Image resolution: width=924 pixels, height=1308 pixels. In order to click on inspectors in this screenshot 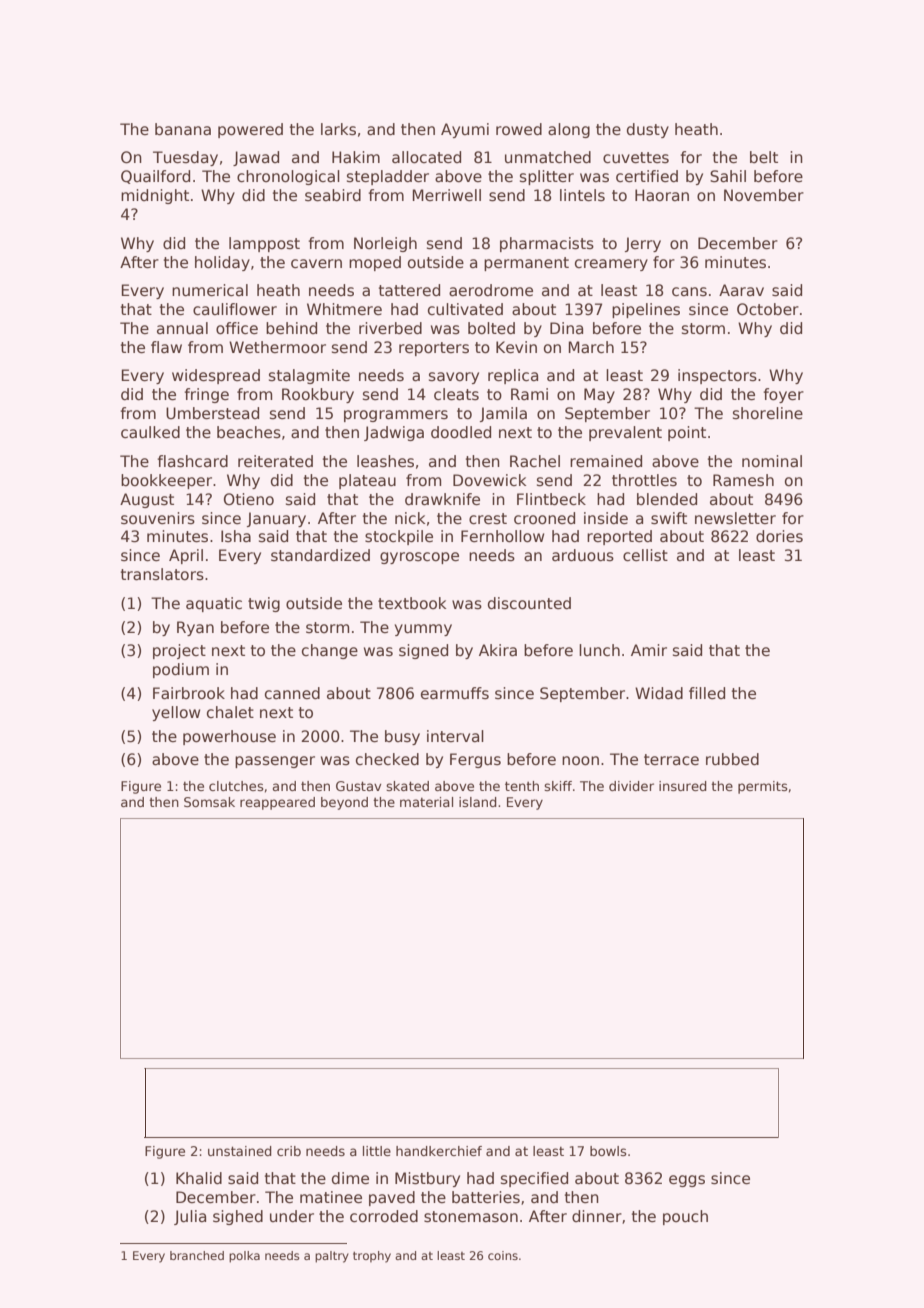, I will do `click(717, 376)`.
